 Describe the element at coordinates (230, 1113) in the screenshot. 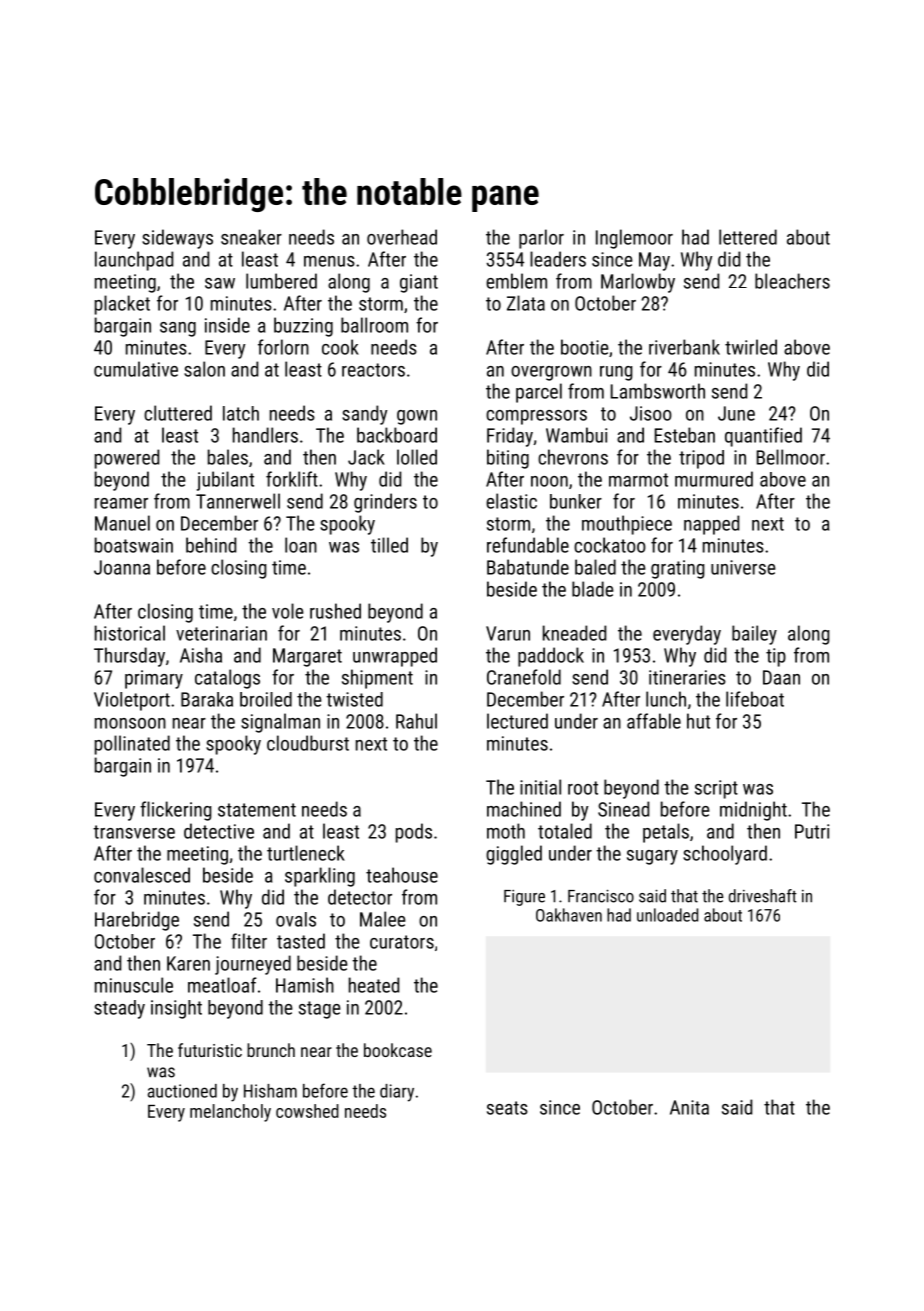

I see `melancholy` at that location.
